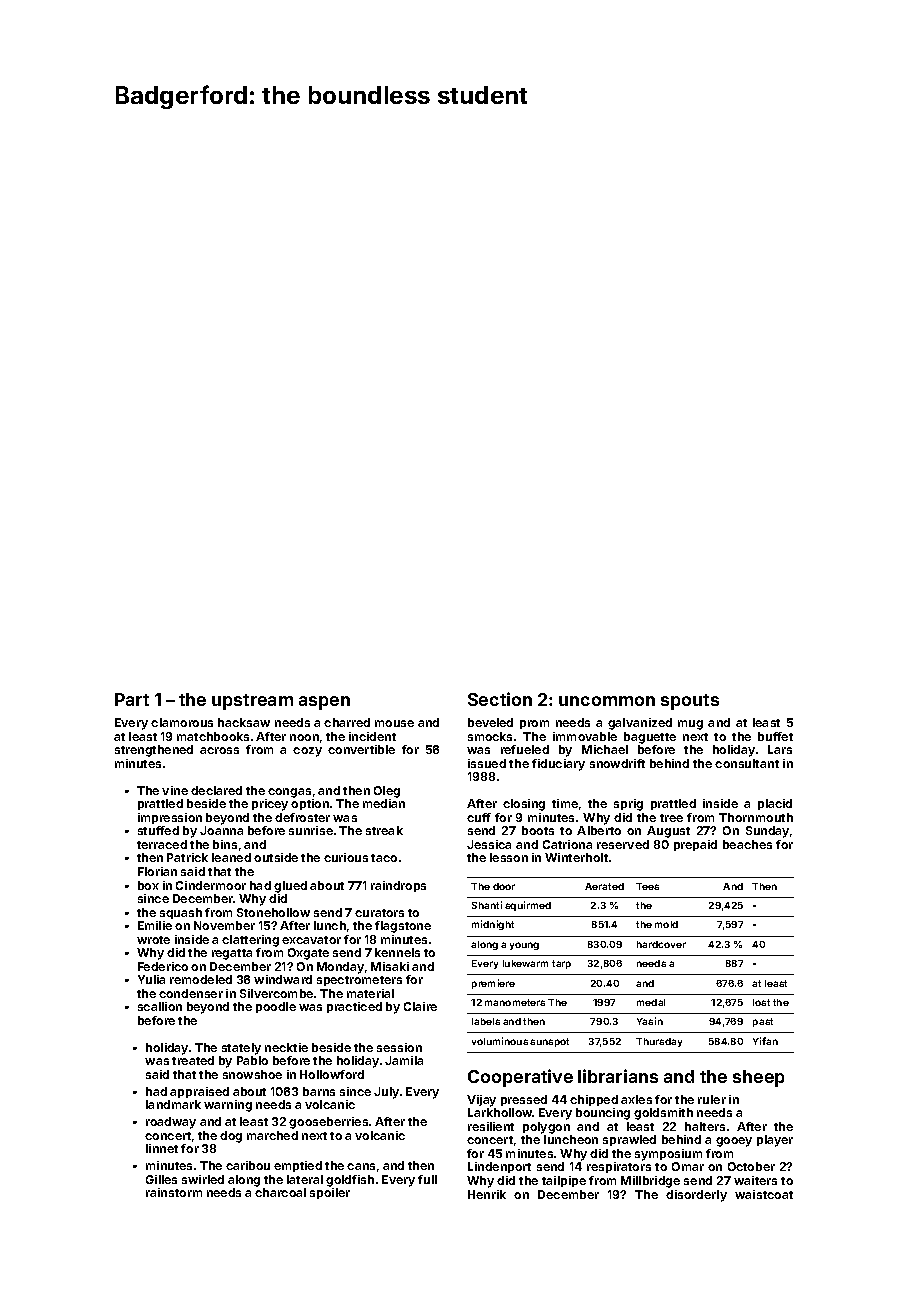 The image size is (908, 1316). Describe the element at coordinates (605, 749) in the screenshot. I see `Michael` at that location.
